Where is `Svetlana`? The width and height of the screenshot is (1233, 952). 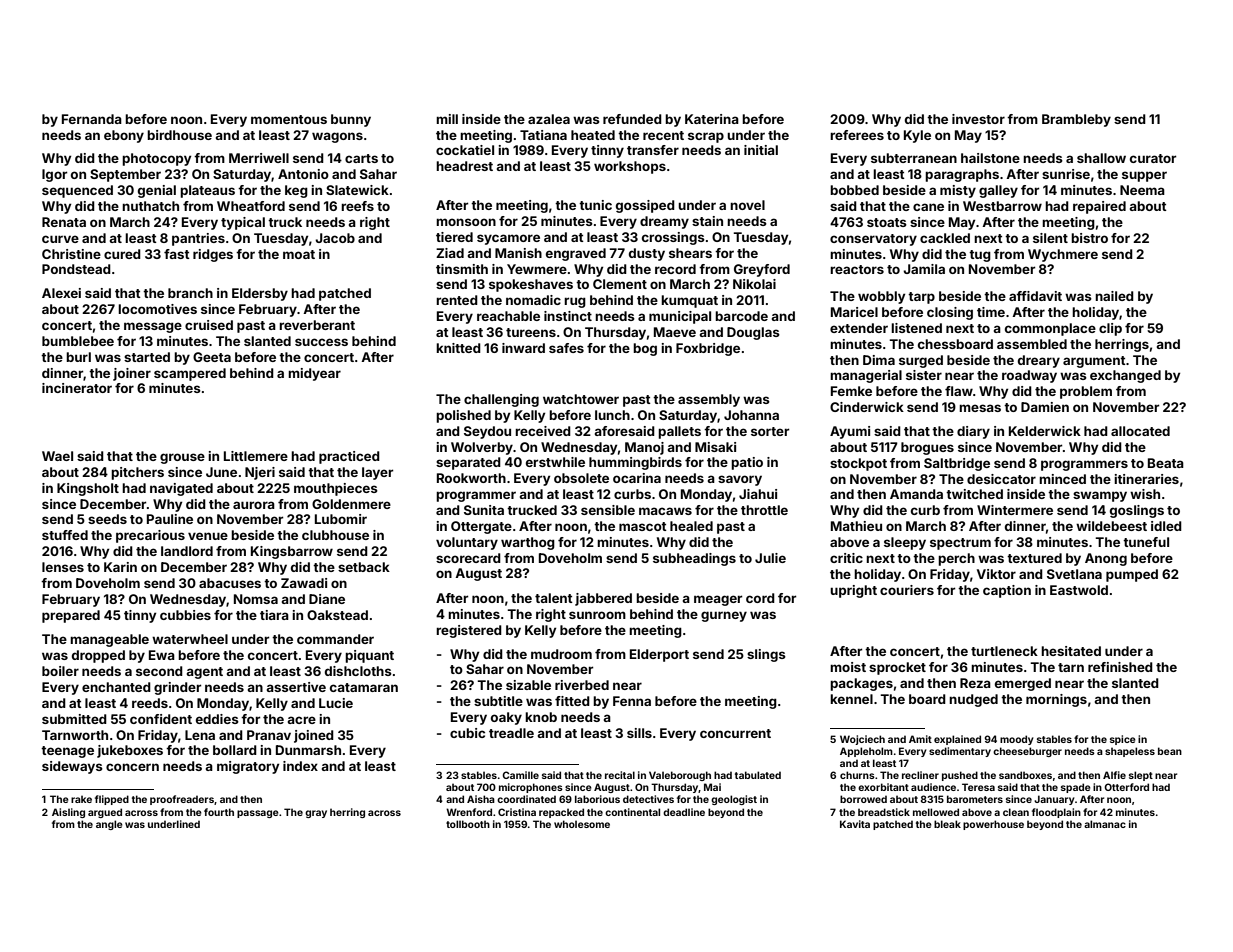
Svetlana is located at coordinates (1074, 574).
